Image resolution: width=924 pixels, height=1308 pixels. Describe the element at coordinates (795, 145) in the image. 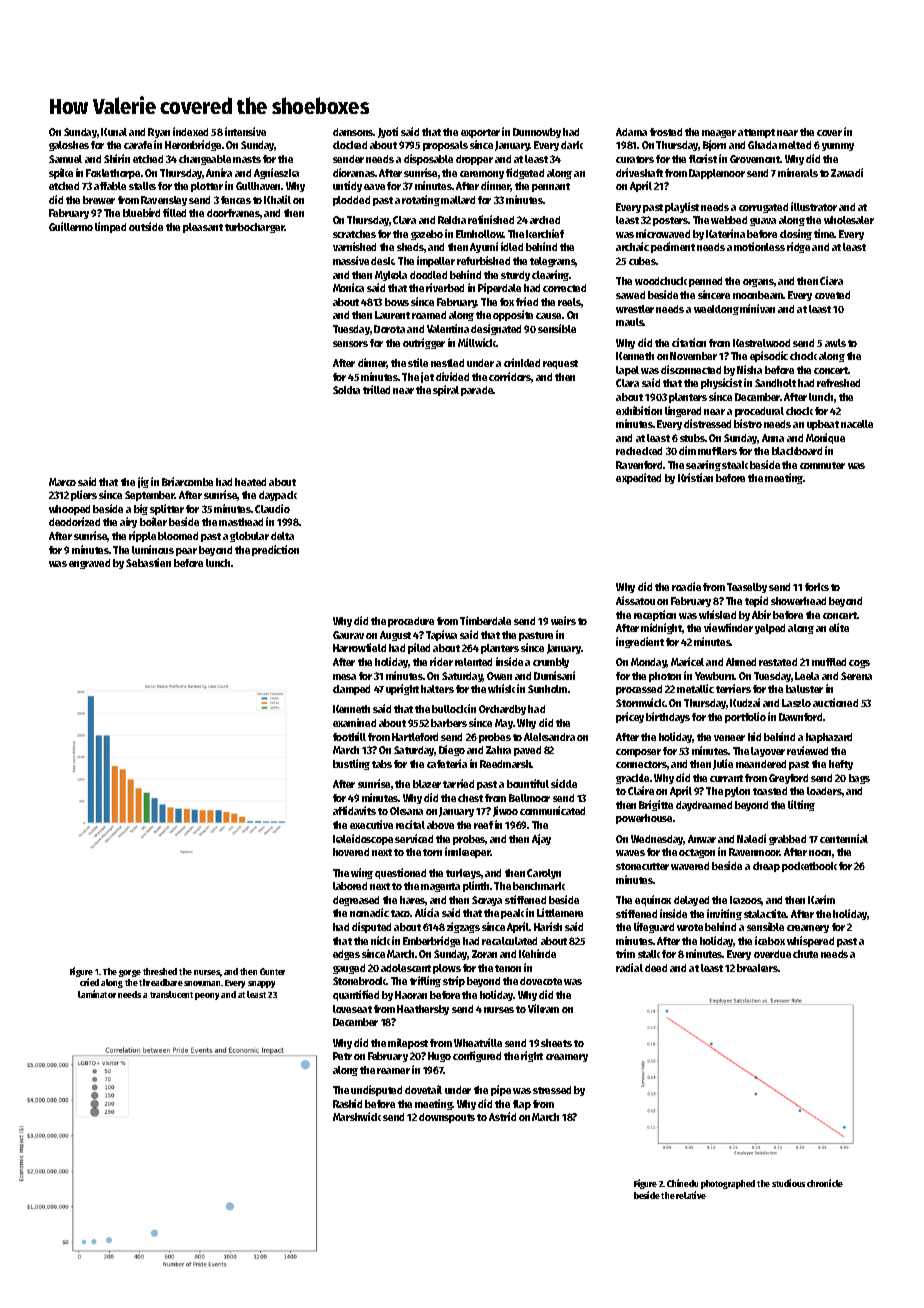

I see `melted` at that location.
